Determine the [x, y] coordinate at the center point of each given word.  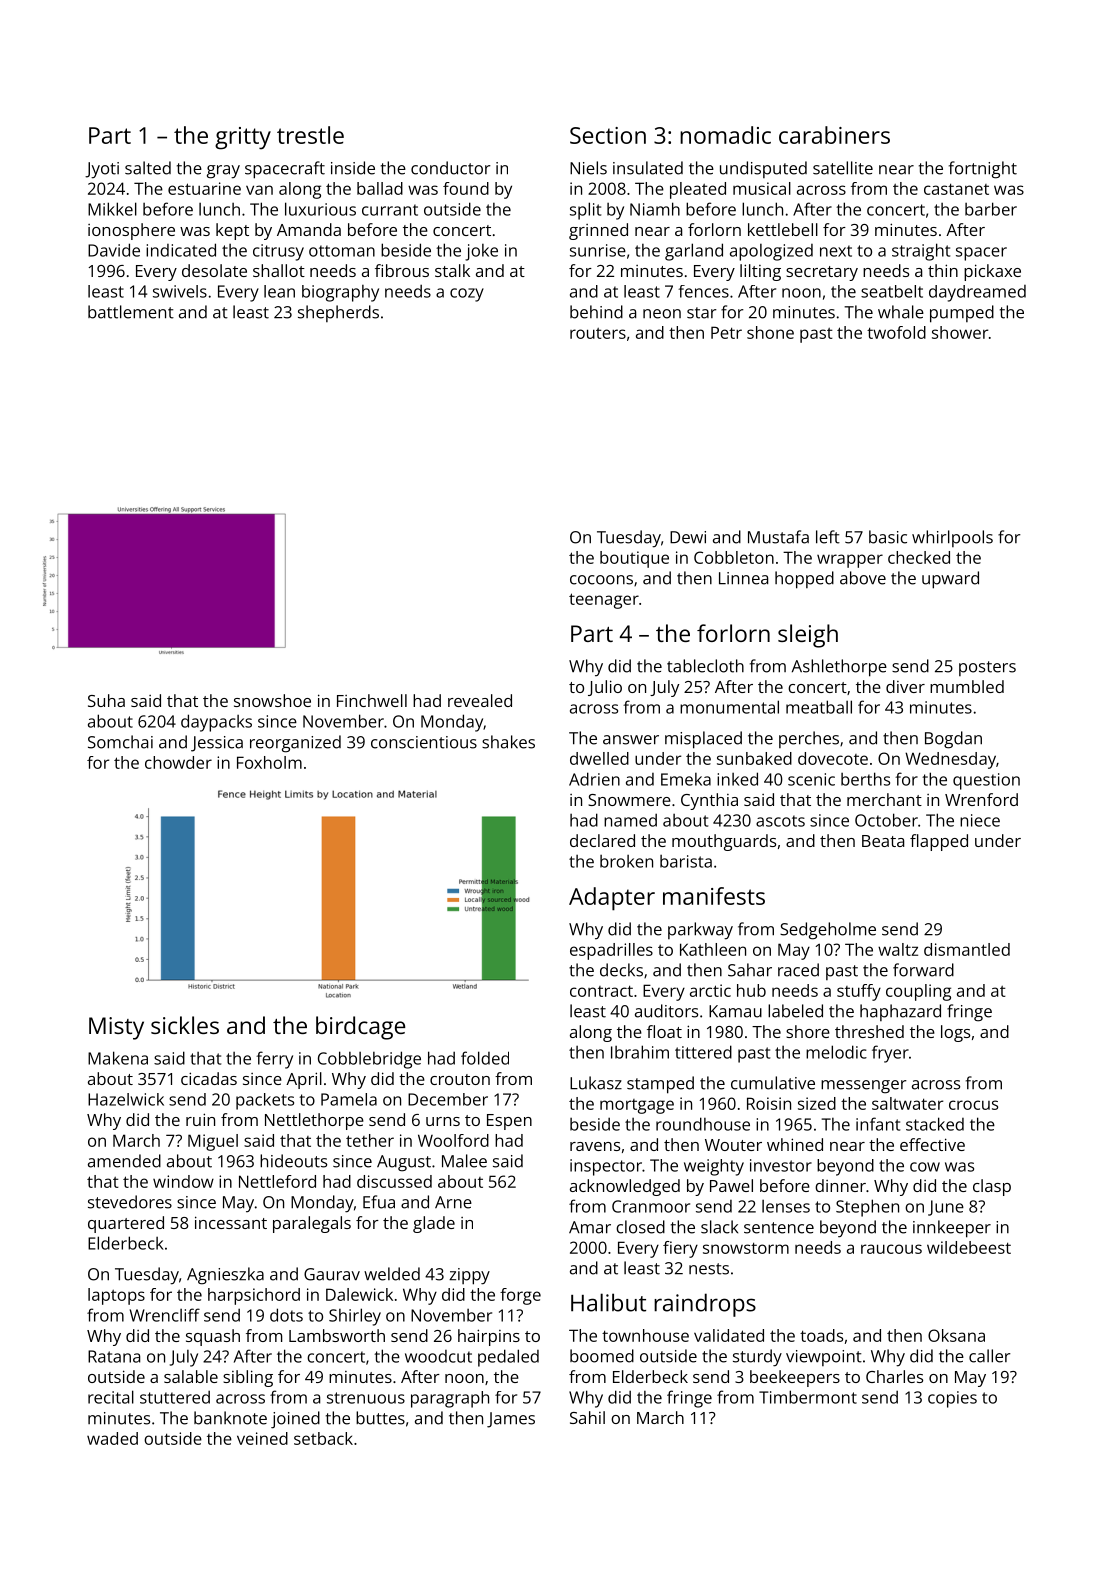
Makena [118, 1058]
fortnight [983, 170]
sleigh [808, 636]
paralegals [312, 1224]
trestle [310, 135]
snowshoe [272, 700]
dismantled [967, 949]
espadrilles [611, 951]
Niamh [655, 209]
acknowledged [625, 1187]
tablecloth [705, 666]
